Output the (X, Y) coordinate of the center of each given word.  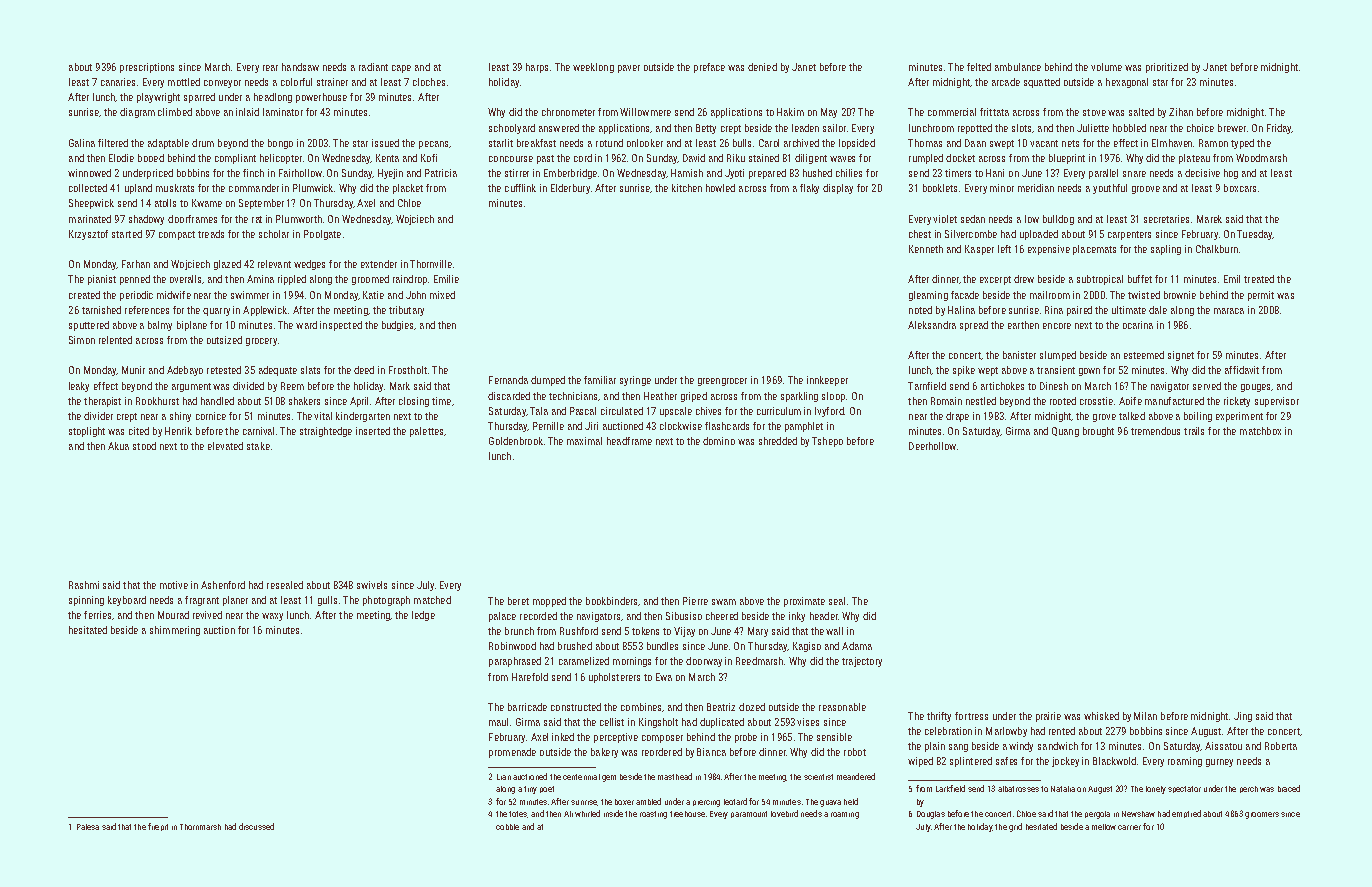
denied (762, 67)
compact (177, 235)
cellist (612, 722)
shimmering (175, 631)
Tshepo (827, 442)
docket (960, 158)
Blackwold (1114, 761)
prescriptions (147, 68)
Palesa (88, 827)
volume (1106, 67)
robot (855, 752)
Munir (133, 370)
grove (1104, 418)
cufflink (520, 188)
